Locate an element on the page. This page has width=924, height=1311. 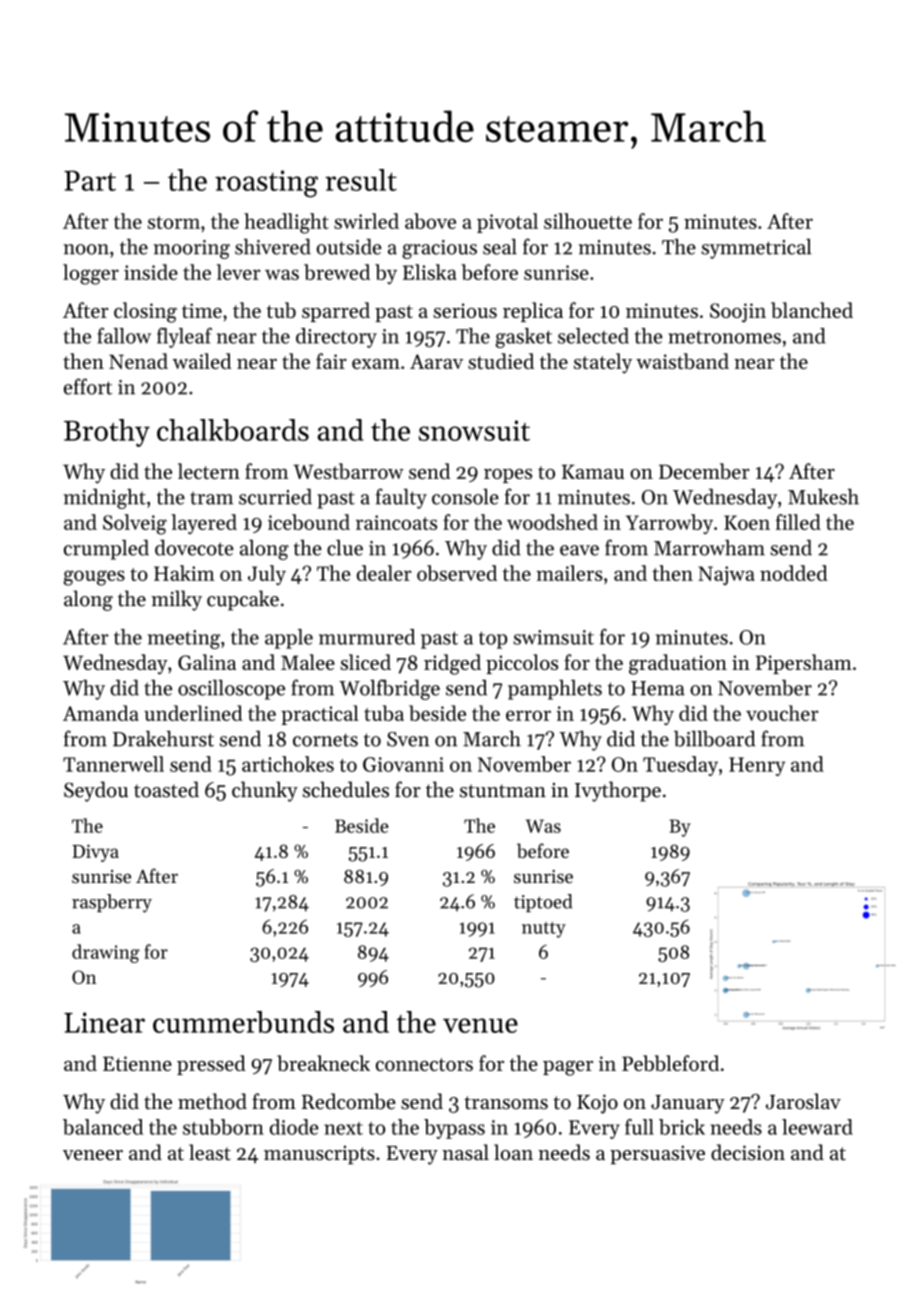
Henry is located at coordinates (757, 766).
